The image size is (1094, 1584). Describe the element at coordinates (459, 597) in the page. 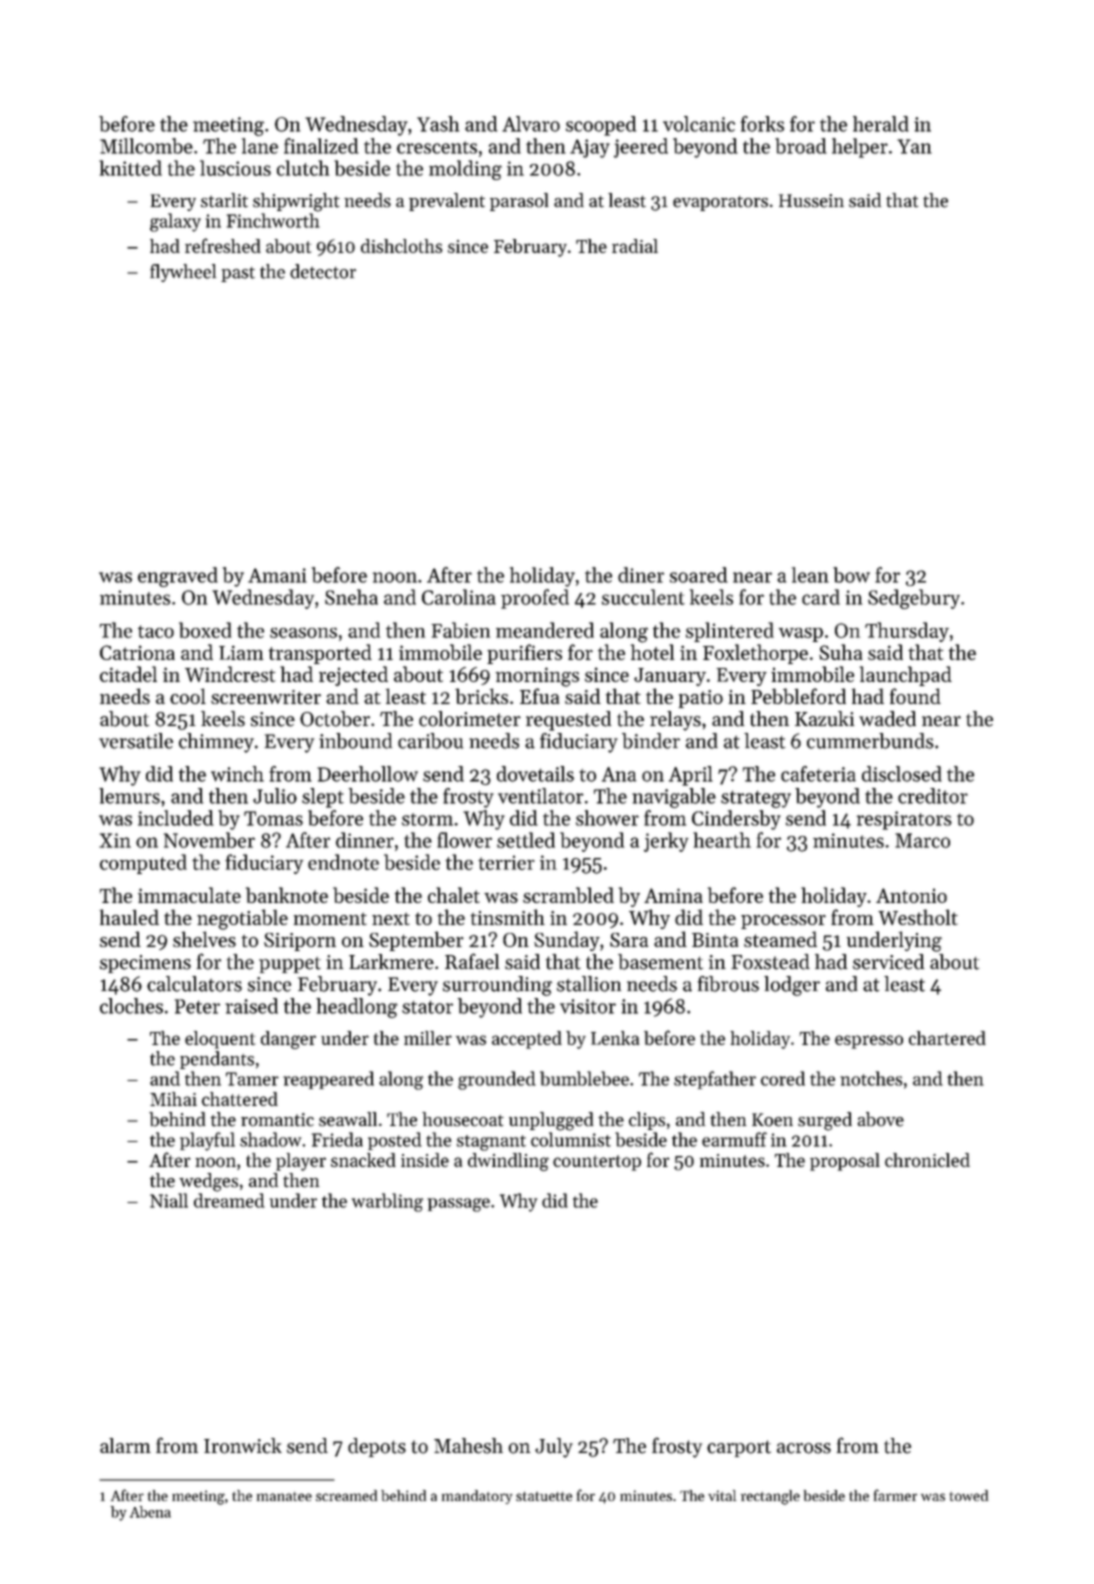

I see `Carolina` at that location.
